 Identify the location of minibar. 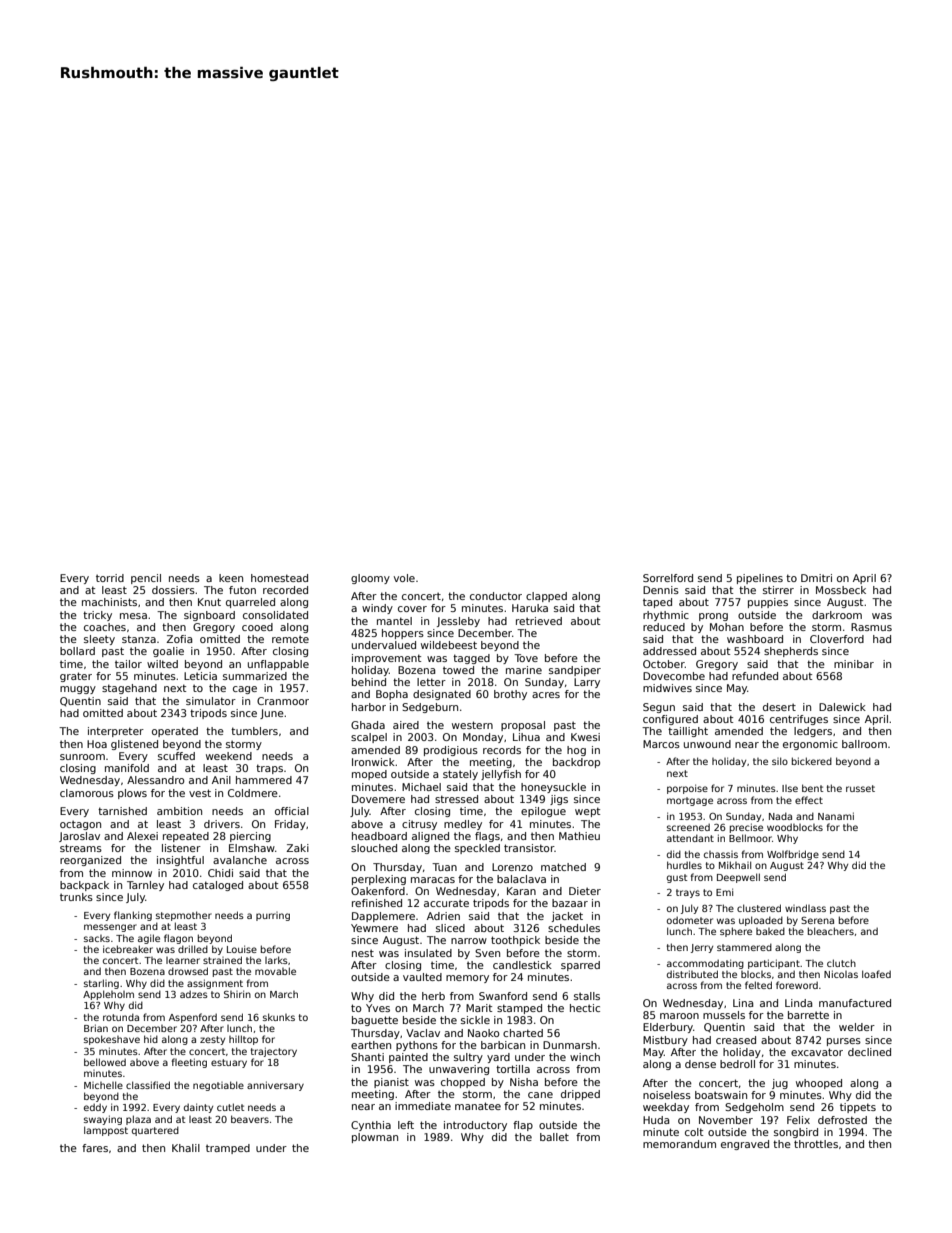
(854, 664).
